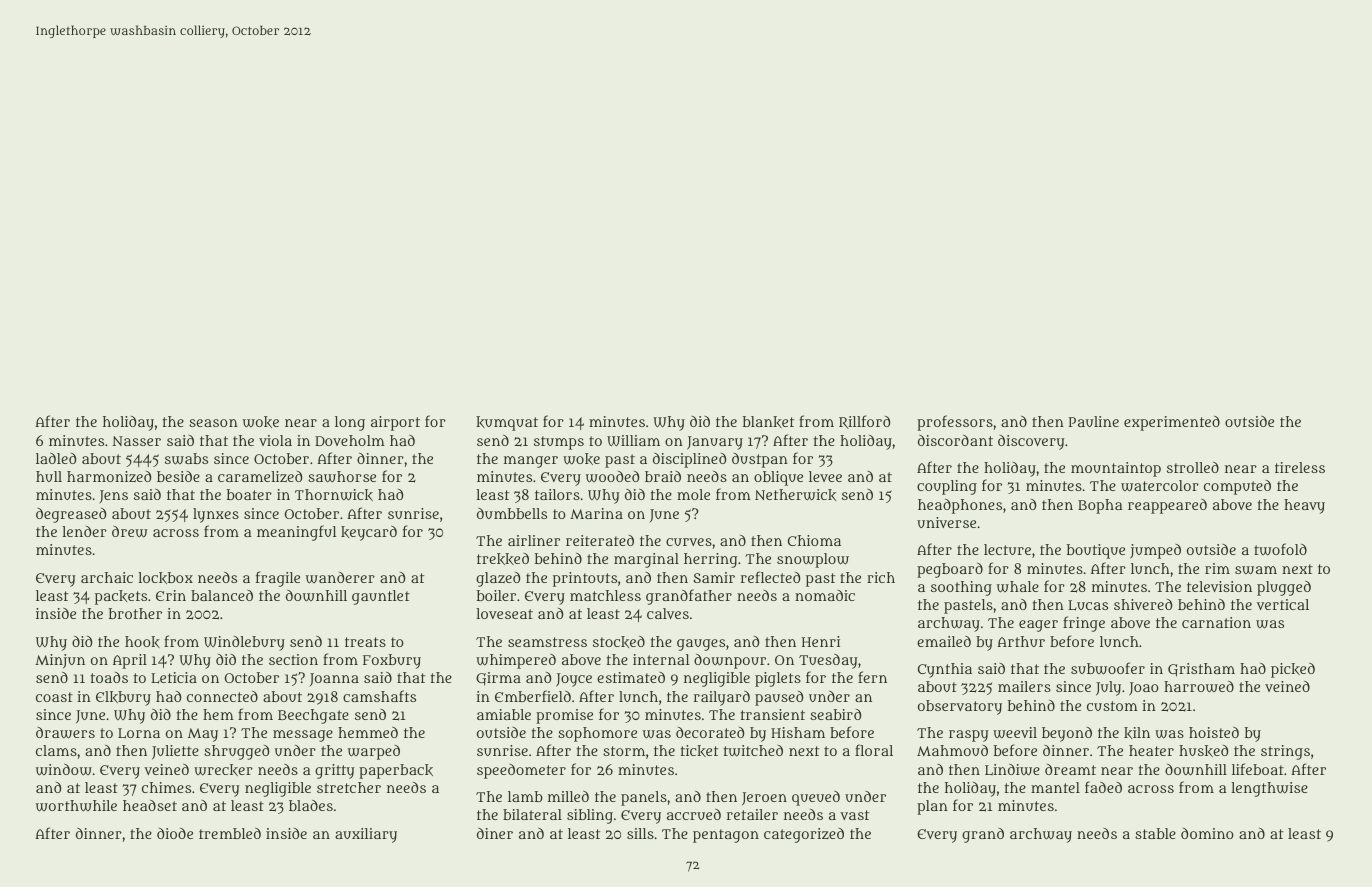  What do you see at coordinates (366, 835) in the page?
I see `auxiliary` at bounding box center [366, 835].
